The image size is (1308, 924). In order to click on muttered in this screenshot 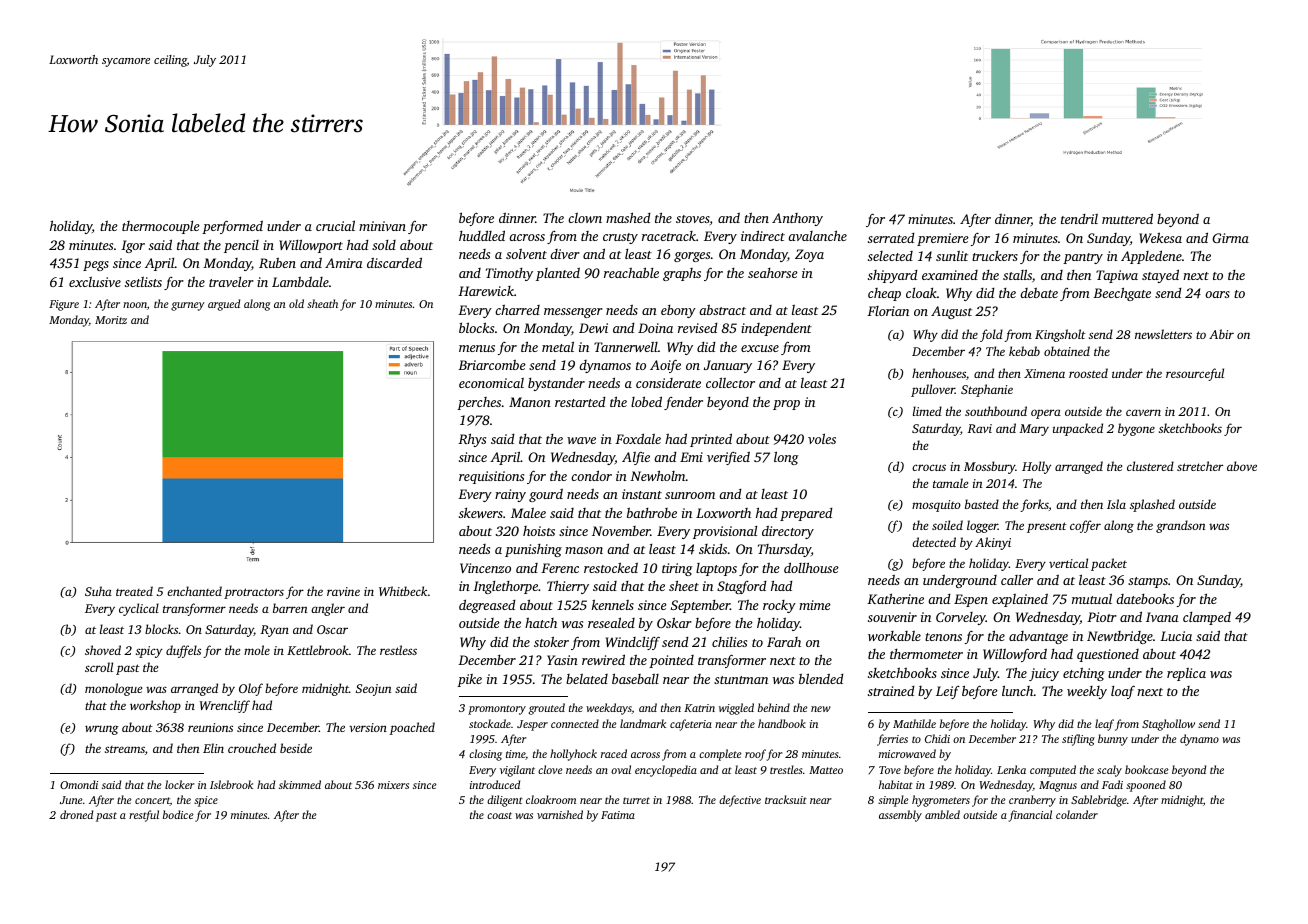, I will do `click(1127, 218)`.
